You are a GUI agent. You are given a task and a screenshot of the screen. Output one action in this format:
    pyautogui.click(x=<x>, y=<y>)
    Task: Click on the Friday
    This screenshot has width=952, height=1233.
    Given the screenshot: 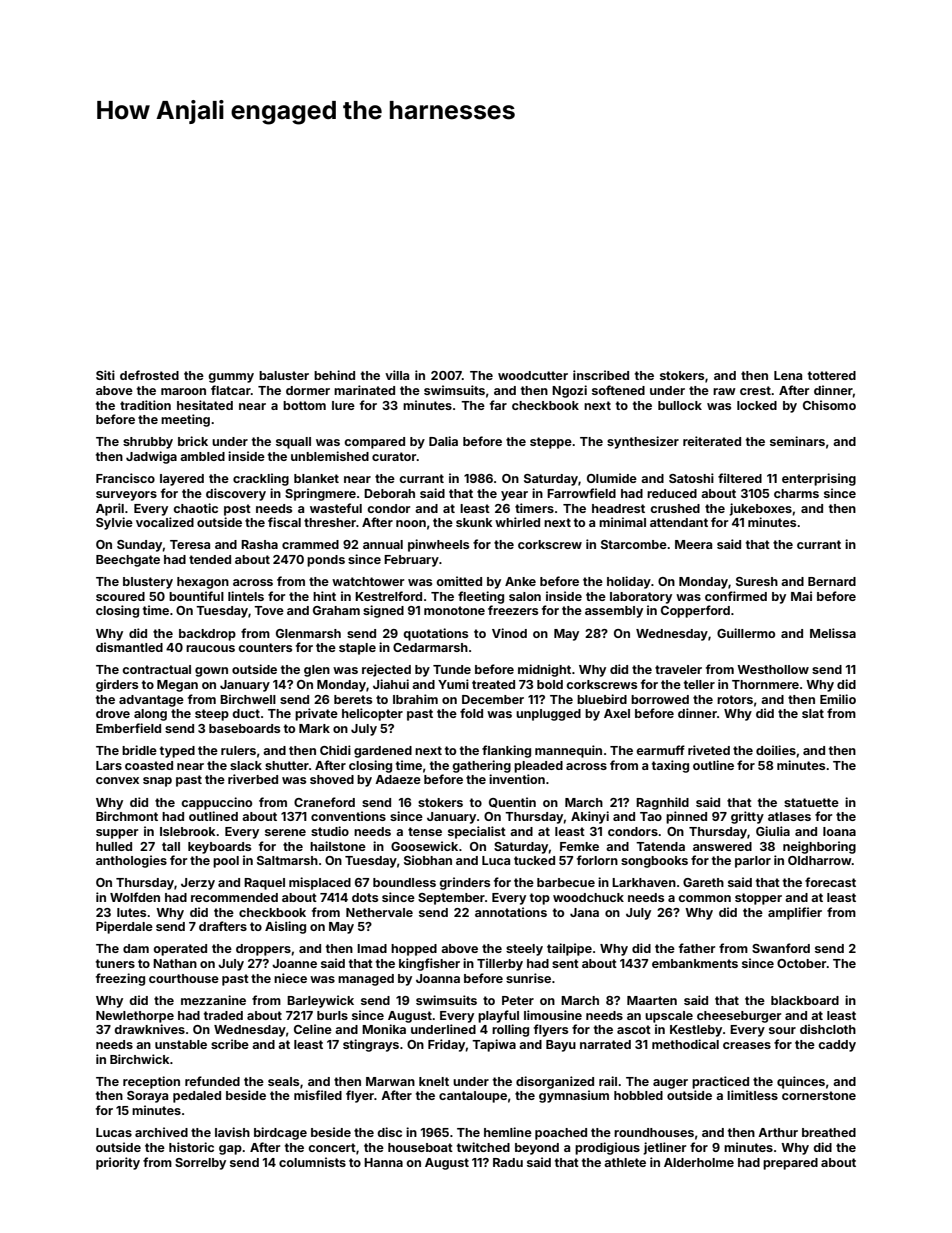 What is the action you would take?
    pyautogui.click(x=446, y=1045)
